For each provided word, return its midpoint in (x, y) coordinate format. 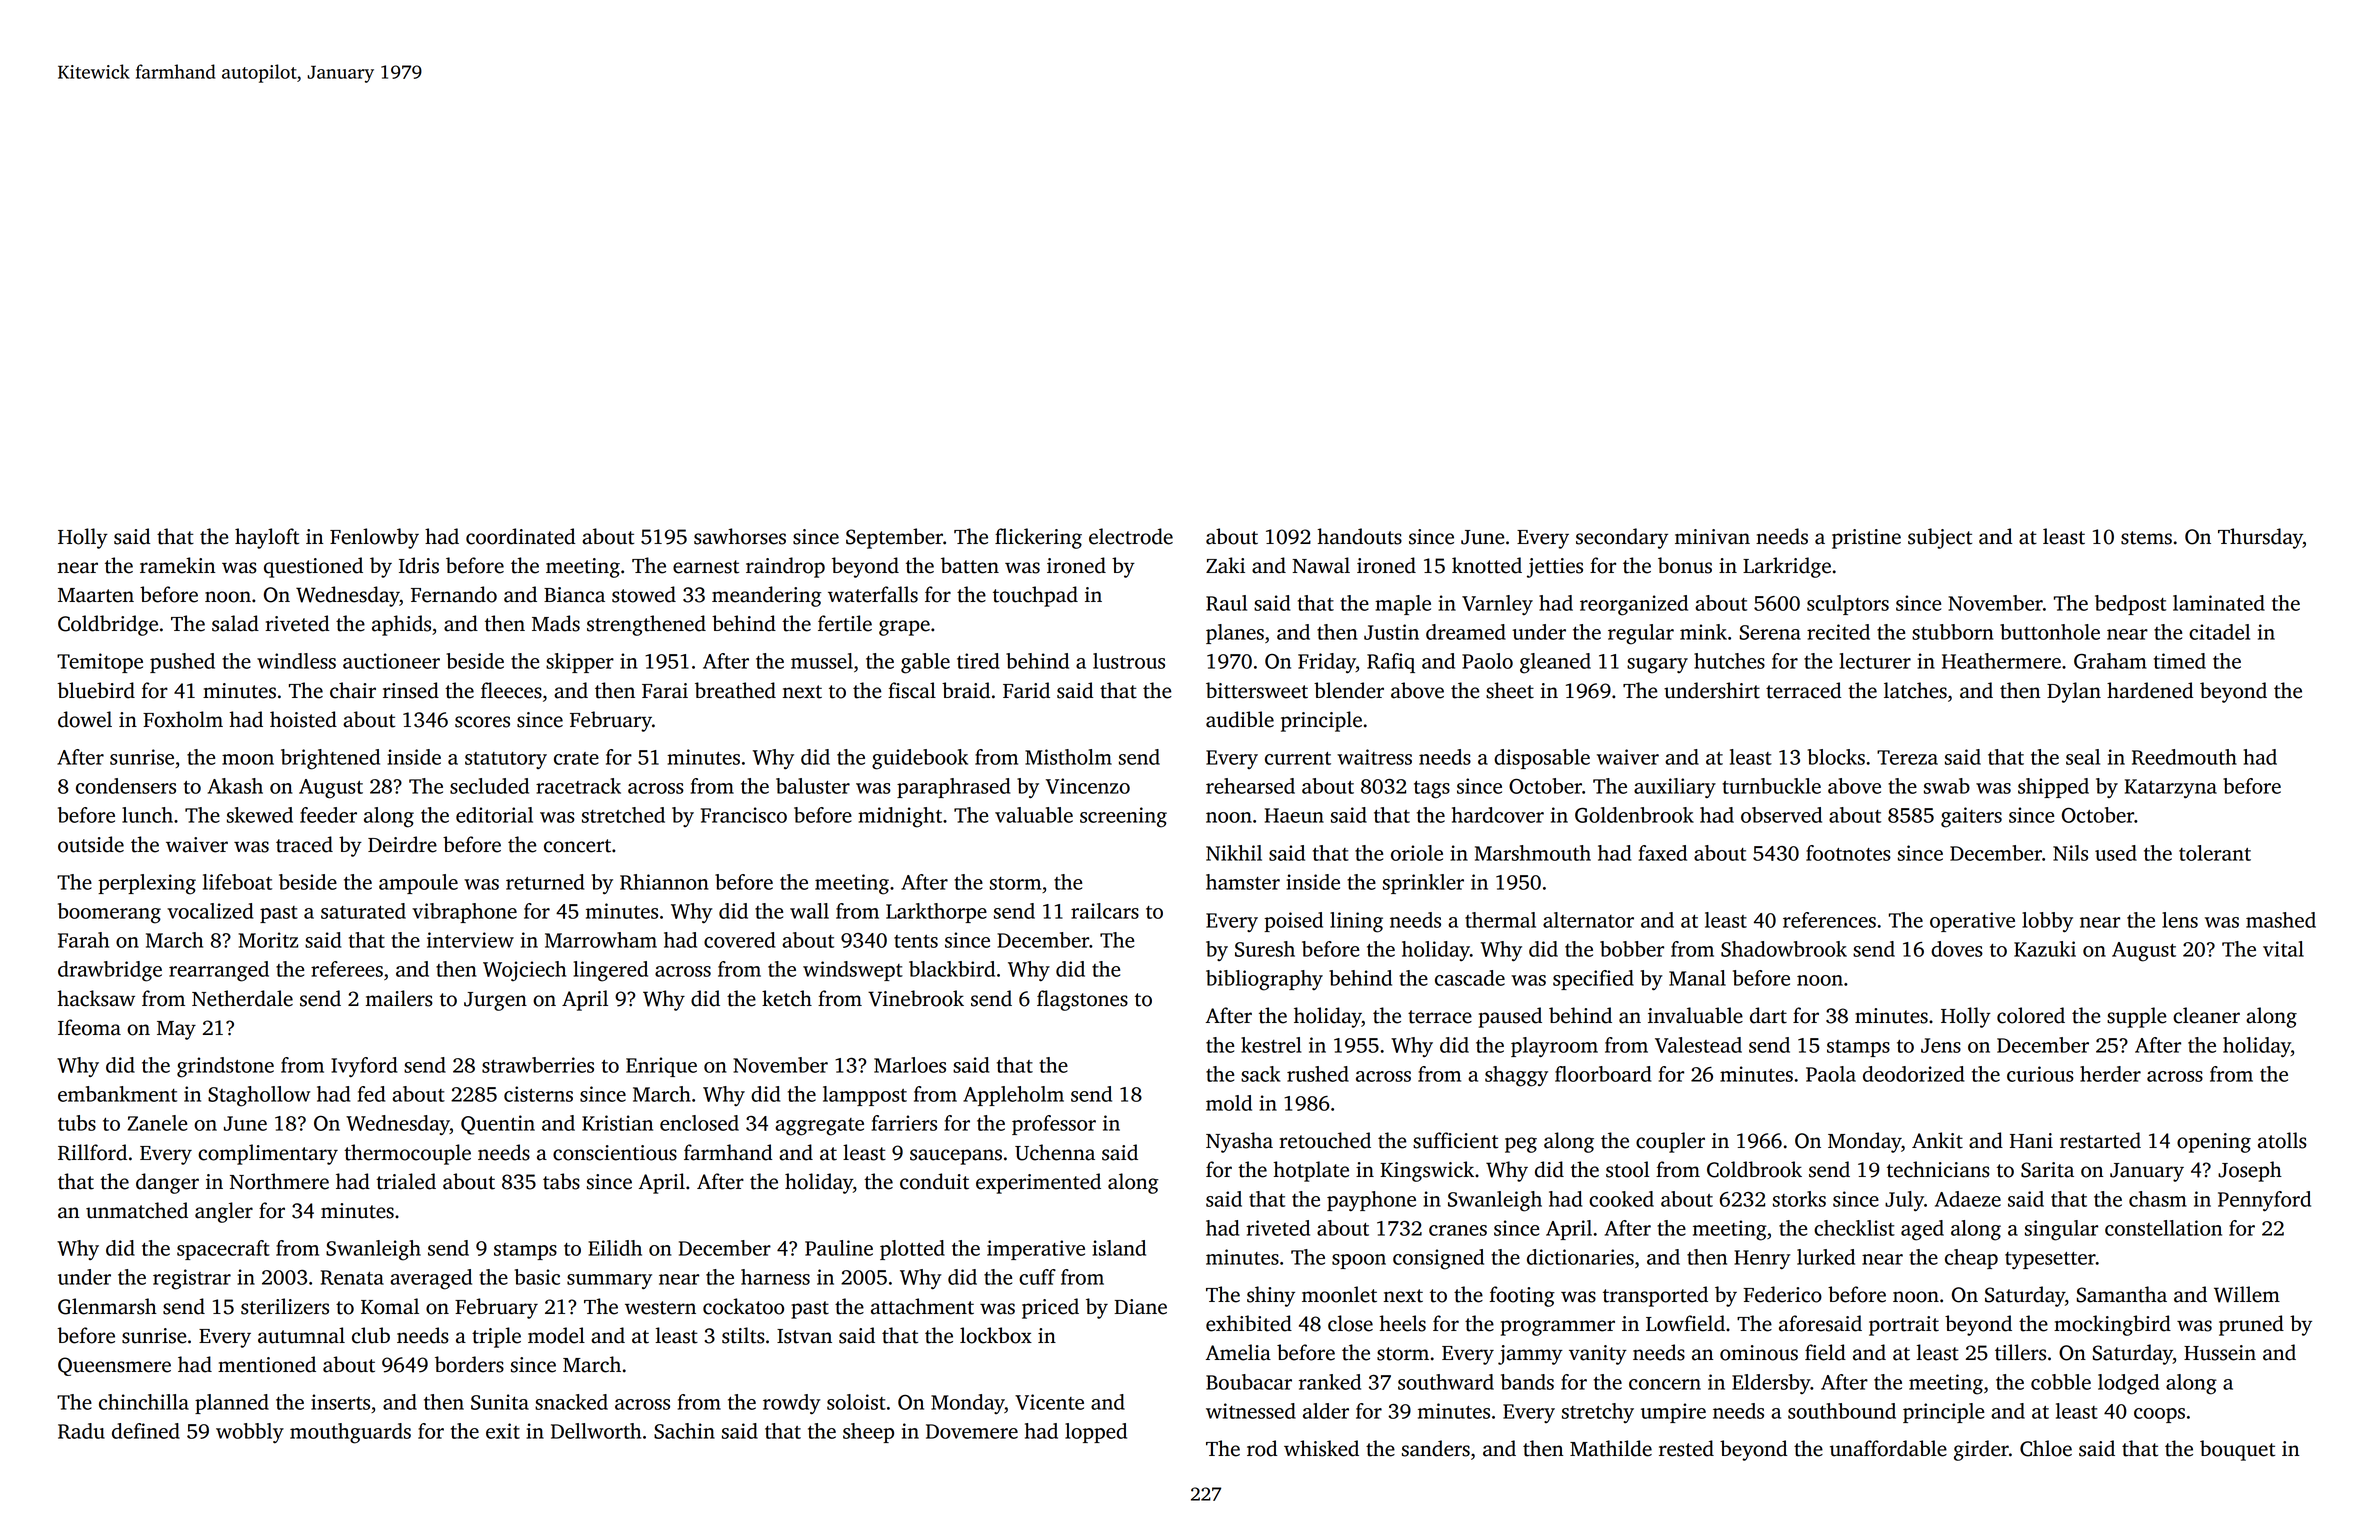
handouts (1359, 536)
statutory (506, 760)
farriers (904, 1123)
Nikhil (1234, 853)
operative (1972, 922)
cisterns (538, 1094)
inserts (340, 1402)
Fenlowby (374, 538)
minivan (1712, 537)
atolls (2282, 1140)
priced (1050, 1308)
